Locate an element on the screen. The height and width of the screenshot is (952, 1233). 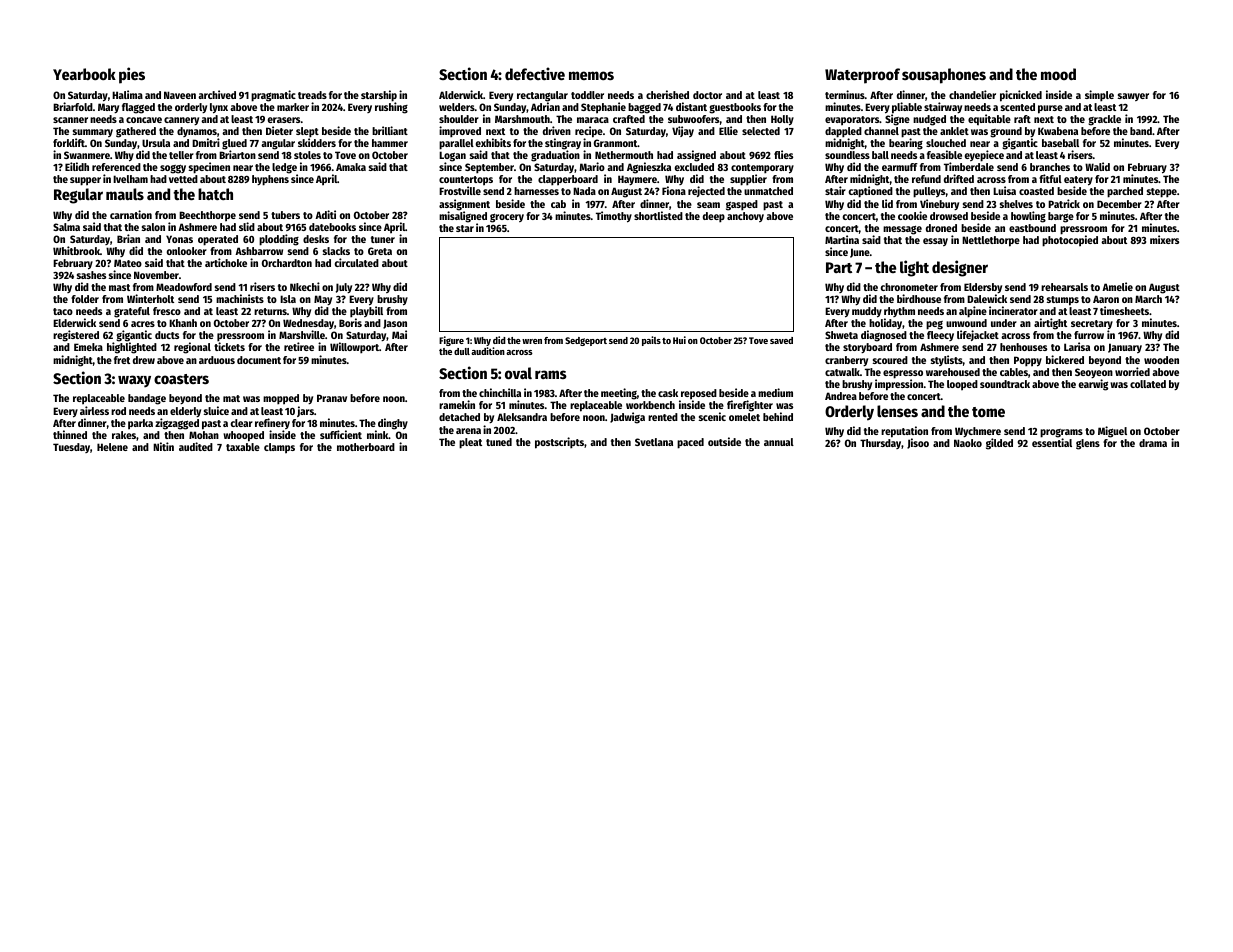
Pranav is located at coordinates (332, 398).
